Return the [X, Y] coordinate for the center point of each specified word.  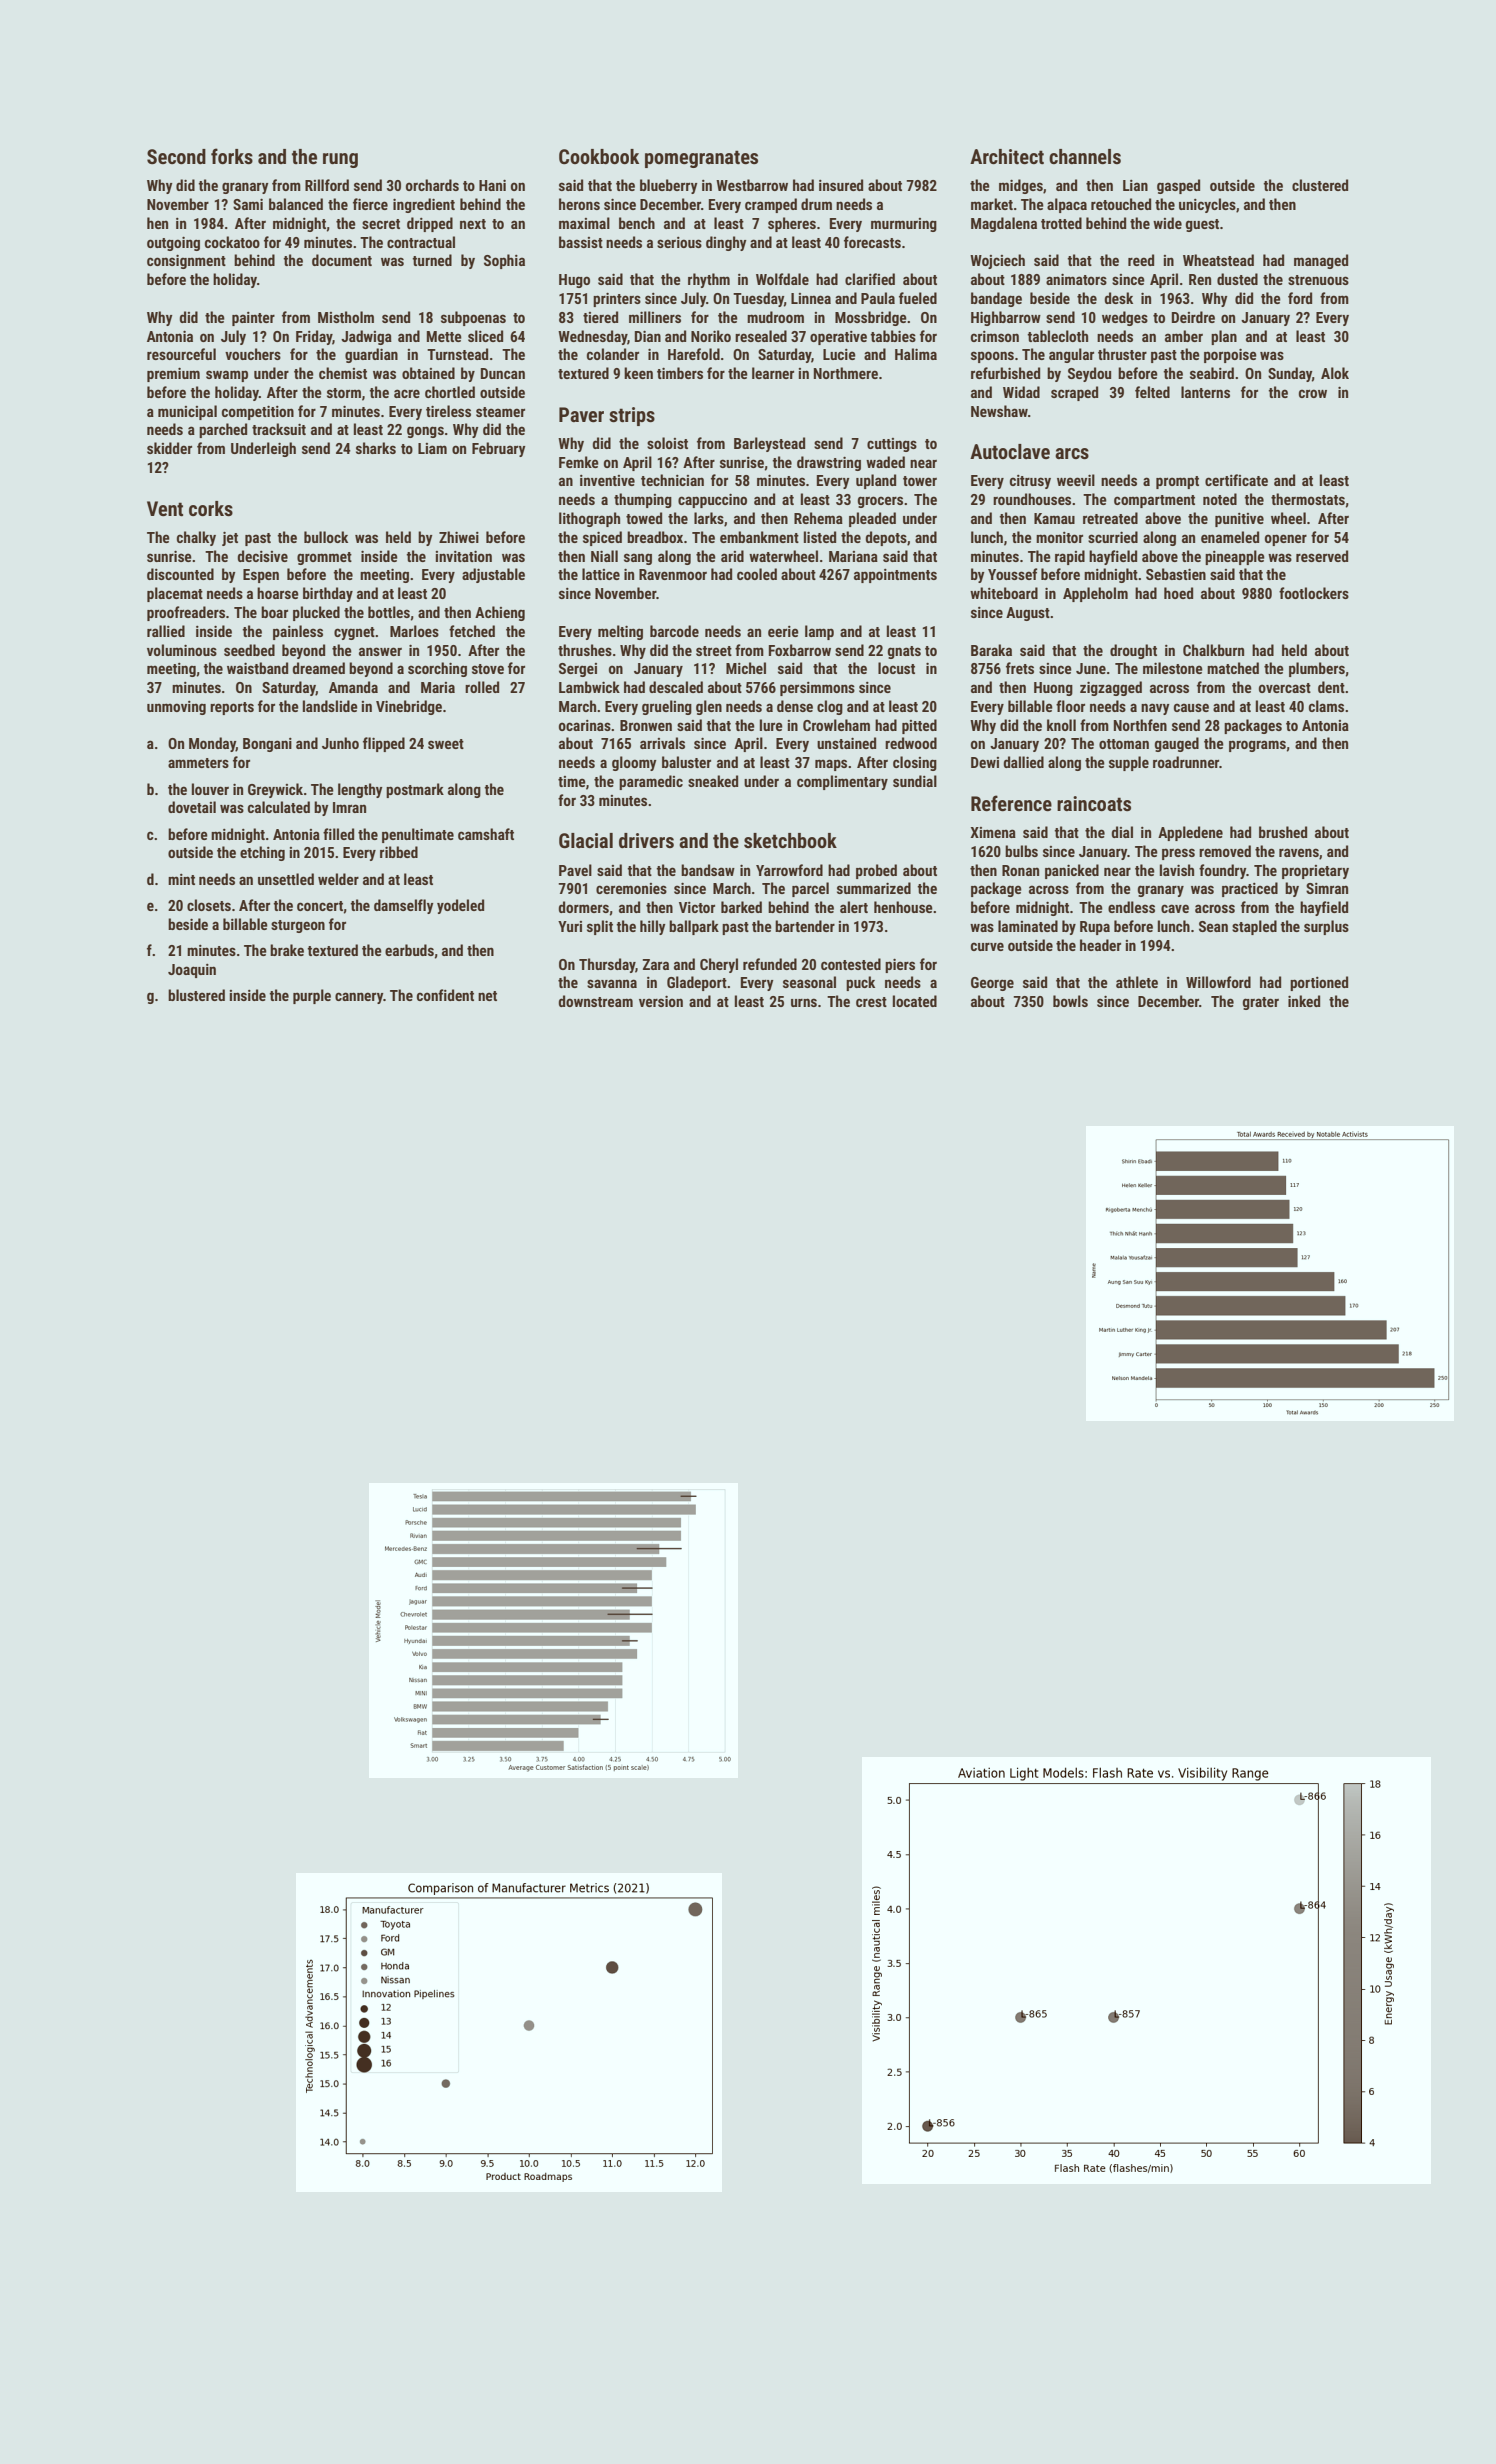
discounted [180, 574]
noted [1220, 499]
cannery [359, 998]
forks [232, 156]
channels [1085, 156]
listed [820, 537]
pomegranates [701, 159]
